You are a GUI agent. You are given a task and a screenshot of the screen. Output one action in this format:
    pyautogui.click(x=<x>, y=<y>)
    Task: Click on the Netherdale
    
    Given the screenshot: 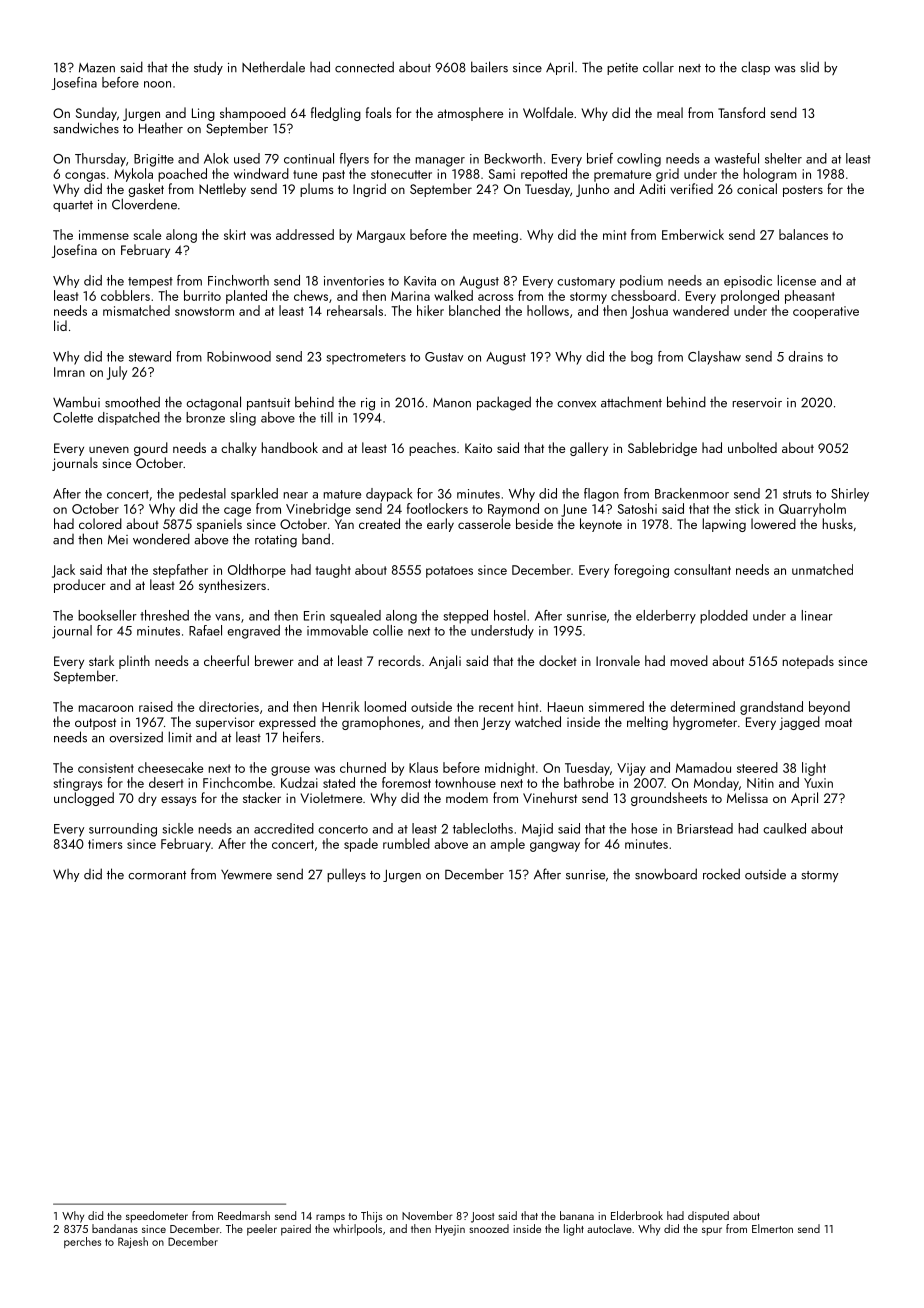 What is the action you would take?
    pyautogui.click(x=273, y=67)
